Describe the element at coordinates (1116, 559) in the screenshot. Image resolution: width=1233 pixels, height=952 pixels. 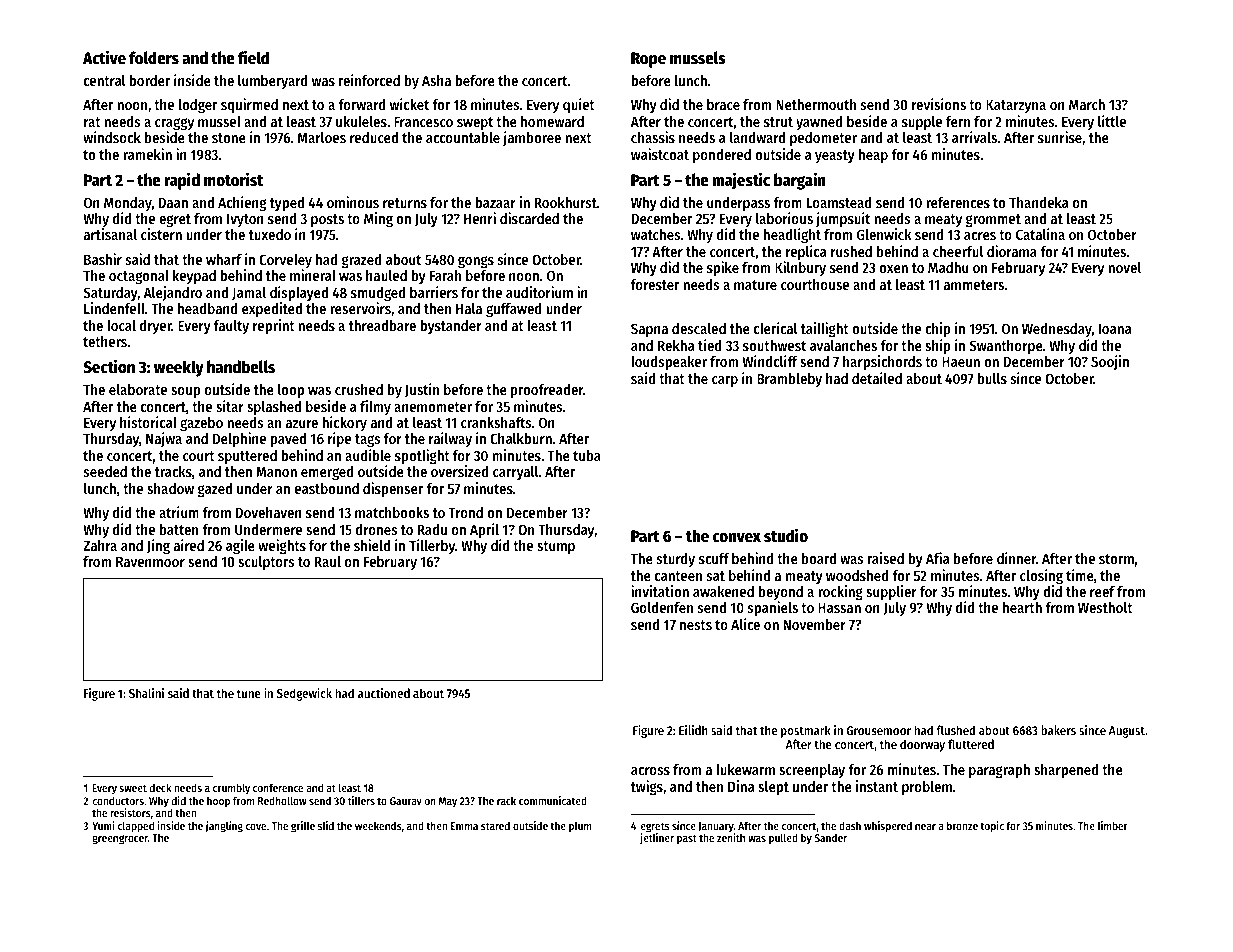
I see `storm` at that location.
